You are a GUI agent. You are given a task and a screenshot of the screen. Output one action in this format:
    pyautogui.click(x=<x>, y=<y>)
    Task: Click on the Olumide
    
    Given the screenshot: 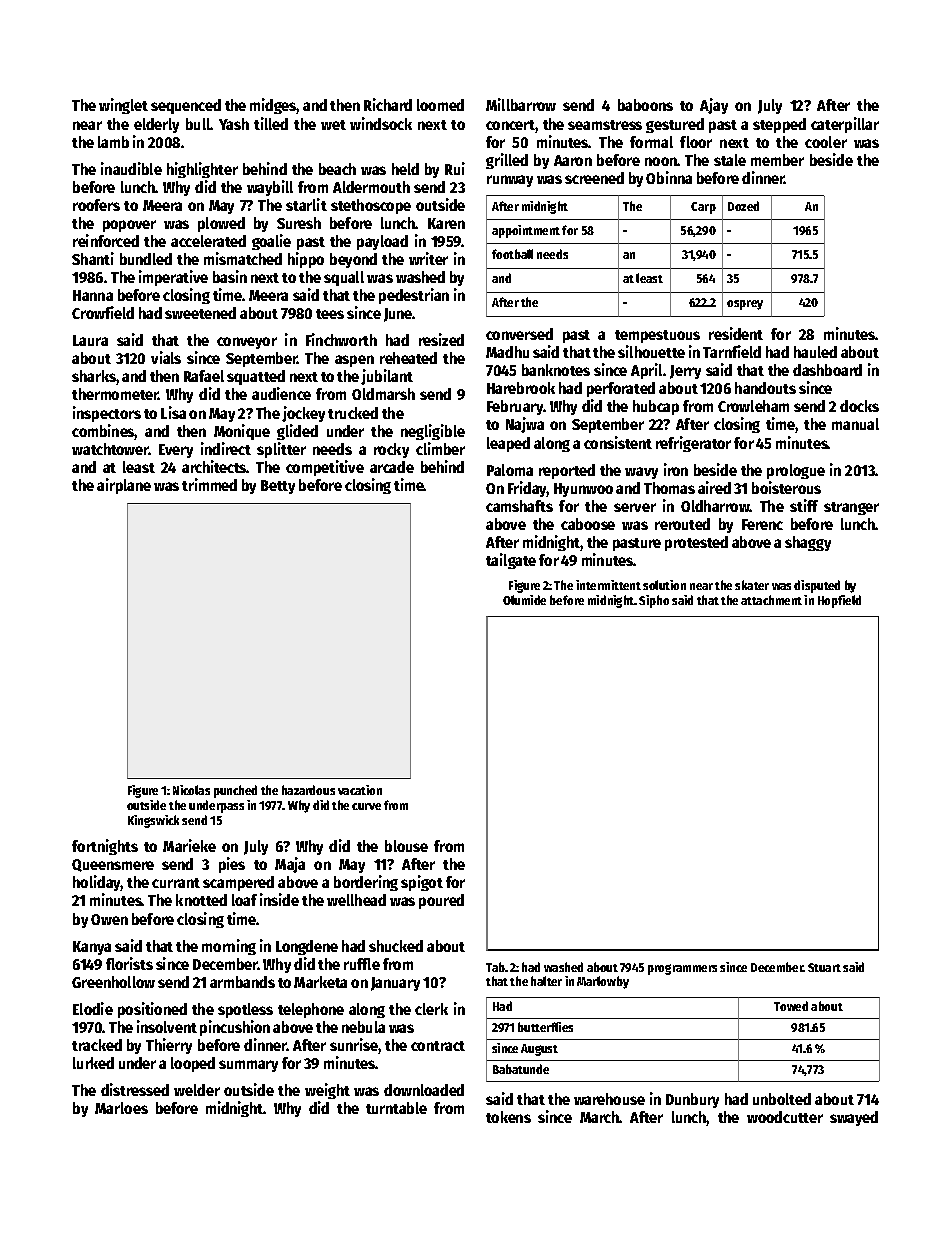 What is the action you would take?
    pyautogui.click(x=524, y=600)
